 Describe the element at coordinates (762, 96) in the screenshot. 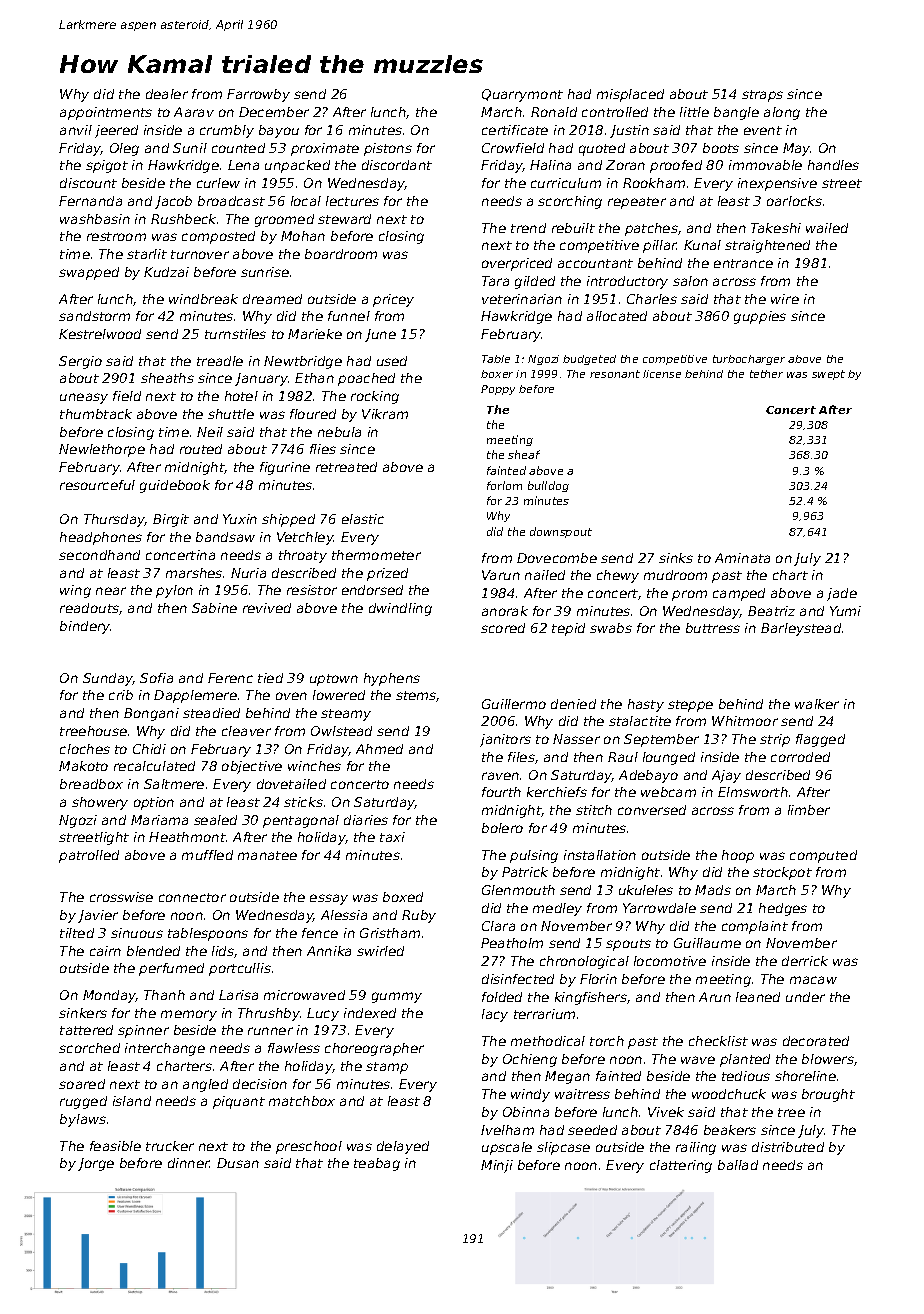

I see `straps` at that location.
